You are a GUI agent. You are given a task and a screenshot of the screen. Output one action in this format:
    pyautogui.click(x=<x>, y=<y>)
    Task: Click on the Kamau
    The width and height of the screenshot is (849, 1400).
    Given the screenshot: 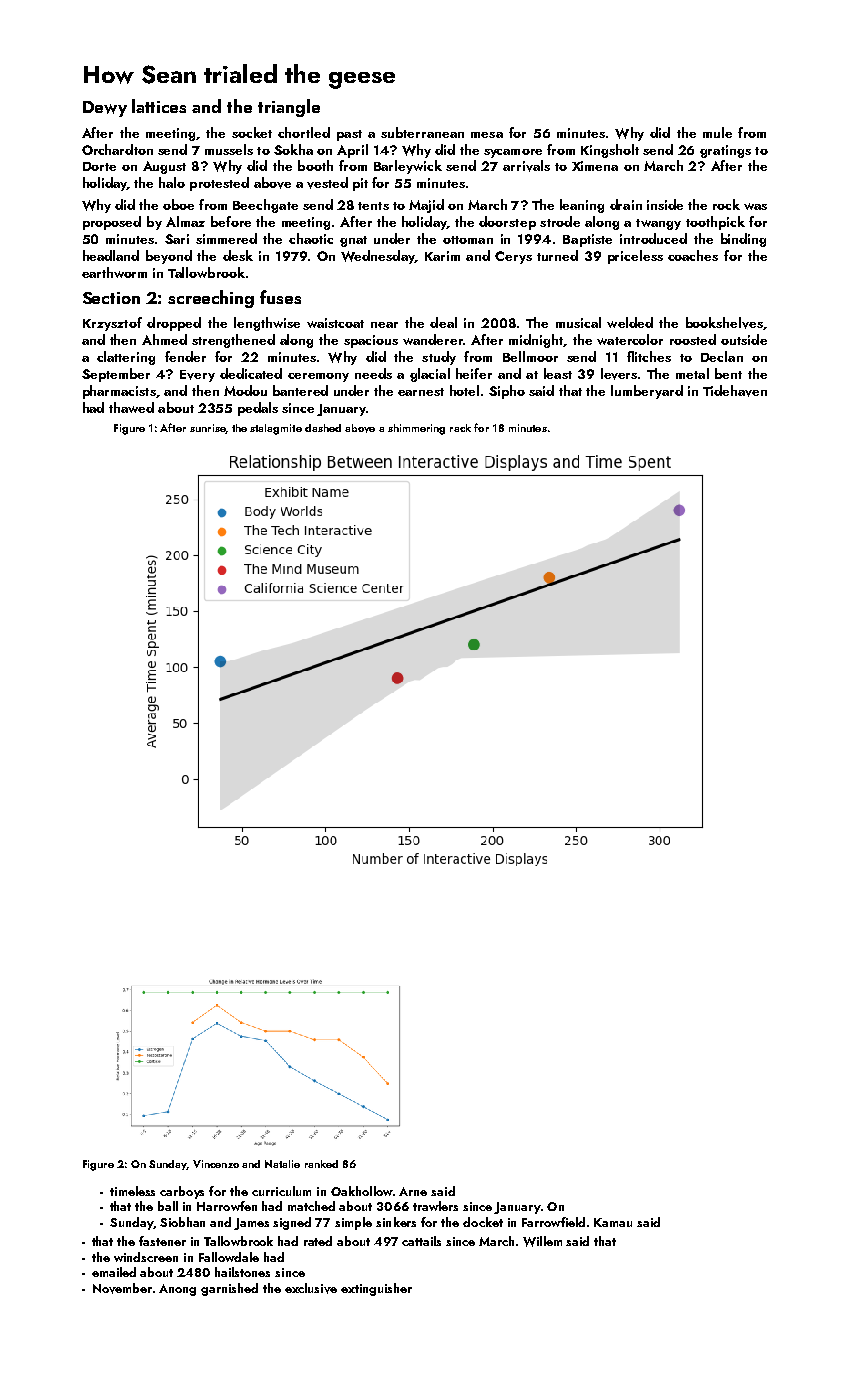 What is the action you would take?
    pyautogui.click(x=613, y=1222)
